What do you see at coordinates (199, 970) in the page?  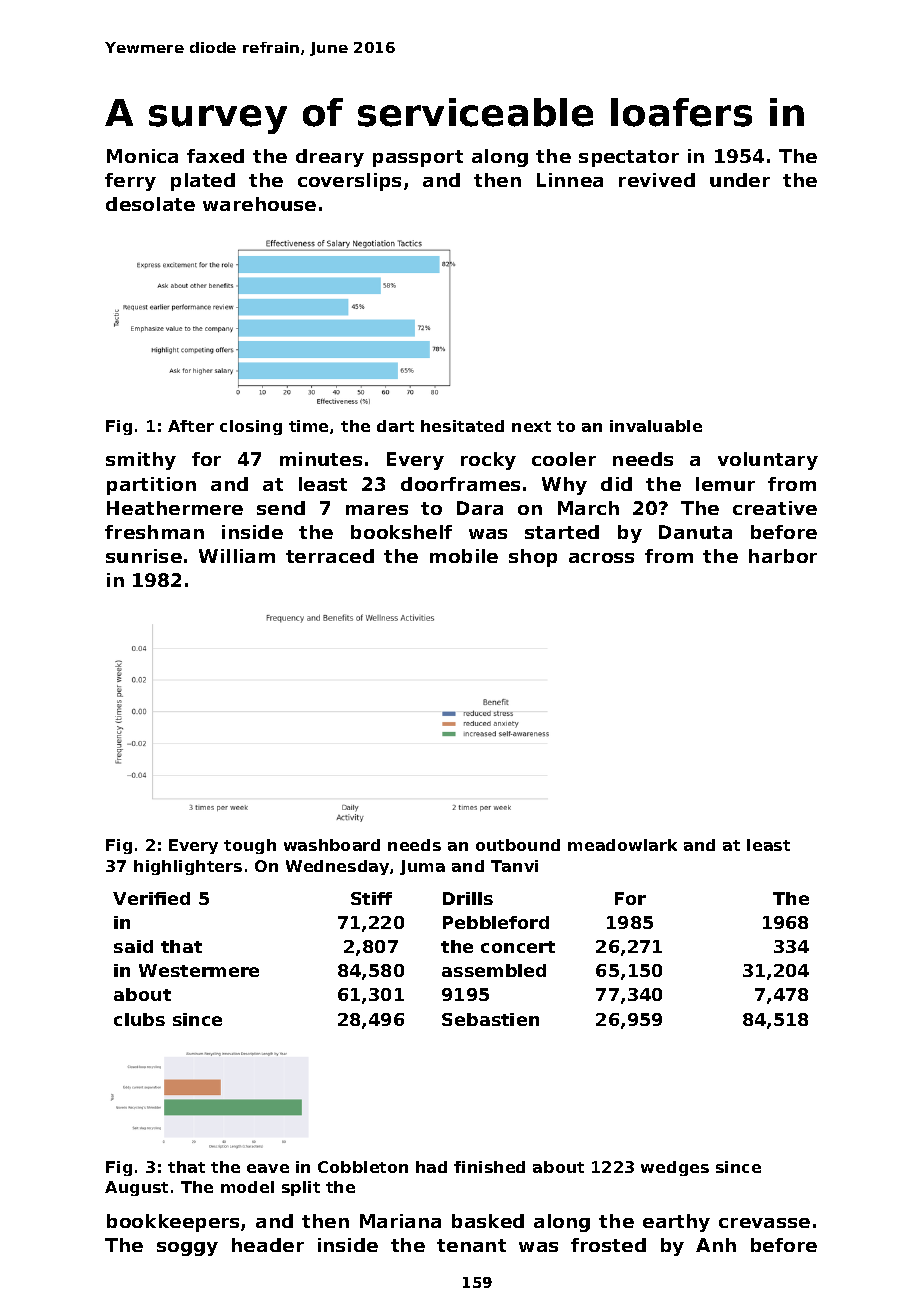 I see `Westermere` at bounding box center [199, 970].
